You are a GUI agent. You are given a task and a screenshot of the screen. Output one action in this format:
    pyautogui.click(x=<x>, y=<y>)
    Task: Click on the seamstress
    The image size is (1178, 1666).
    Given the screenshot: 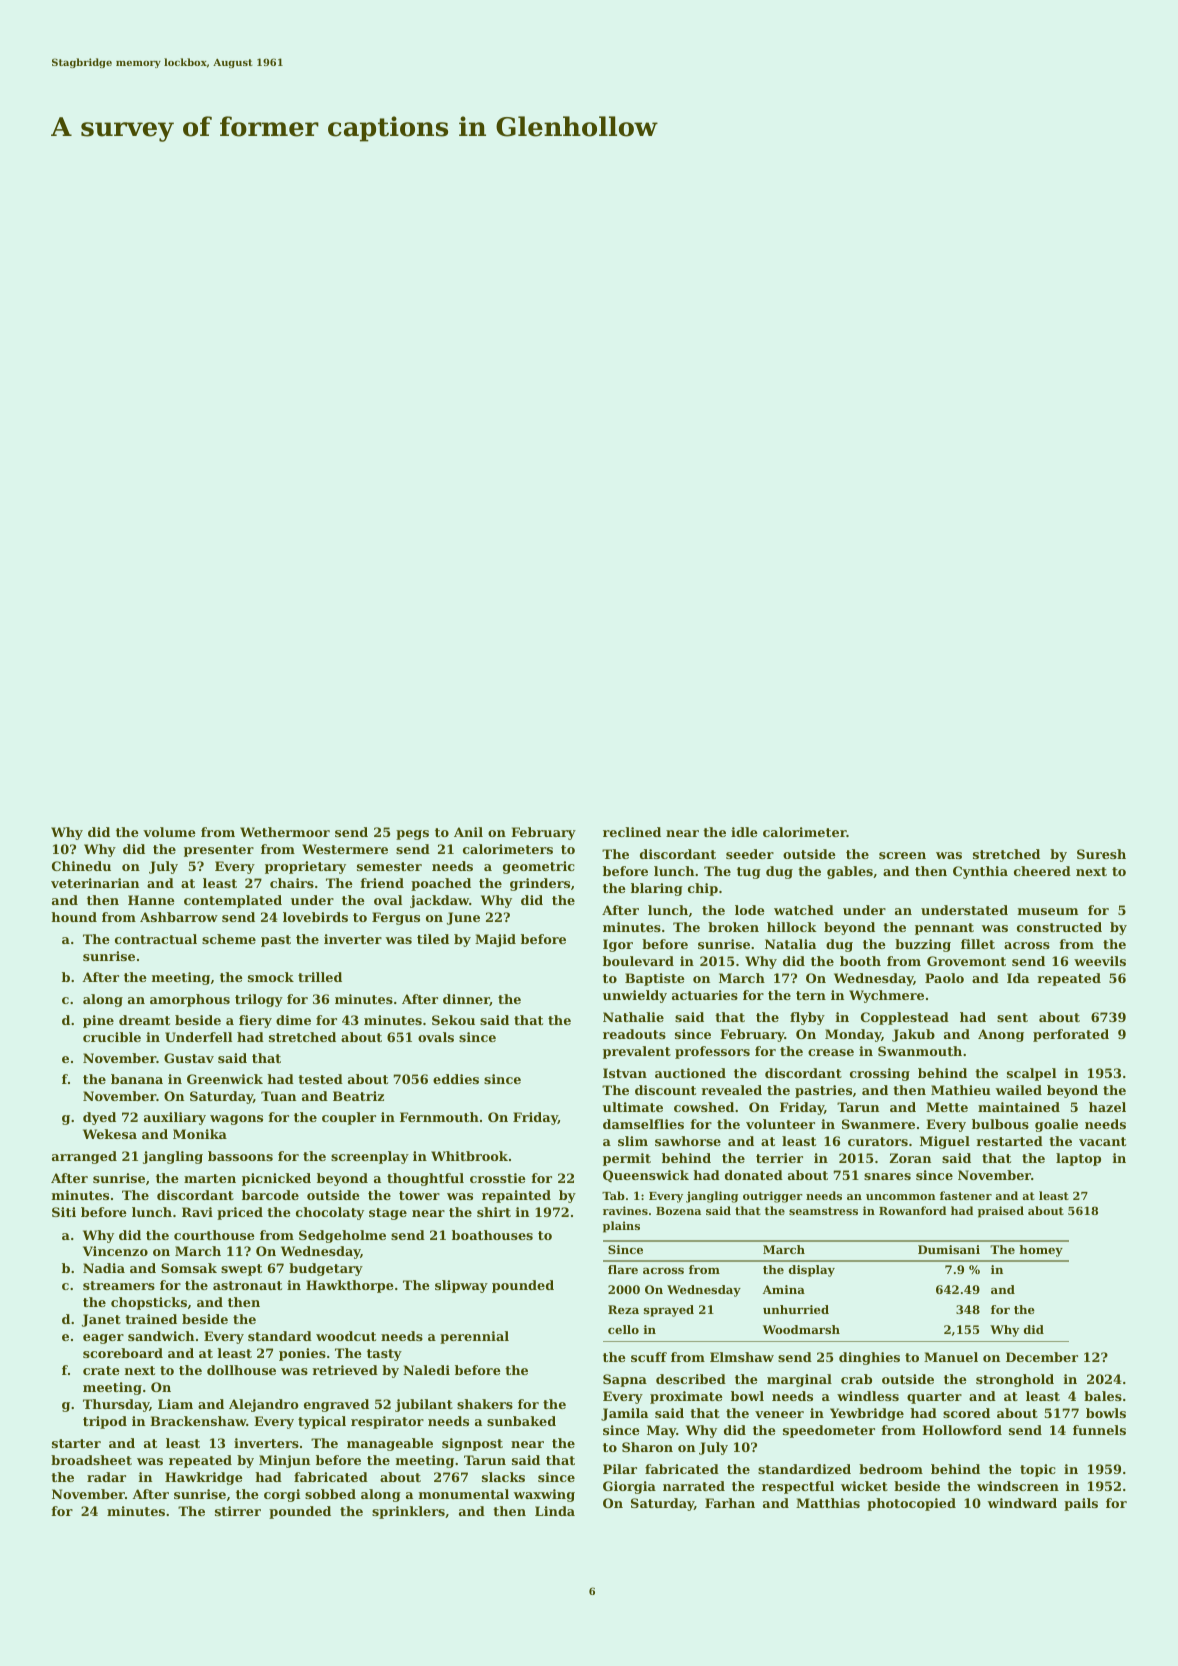 What is the action you would take?
    pyautogui.click(x=823, y=1211)
